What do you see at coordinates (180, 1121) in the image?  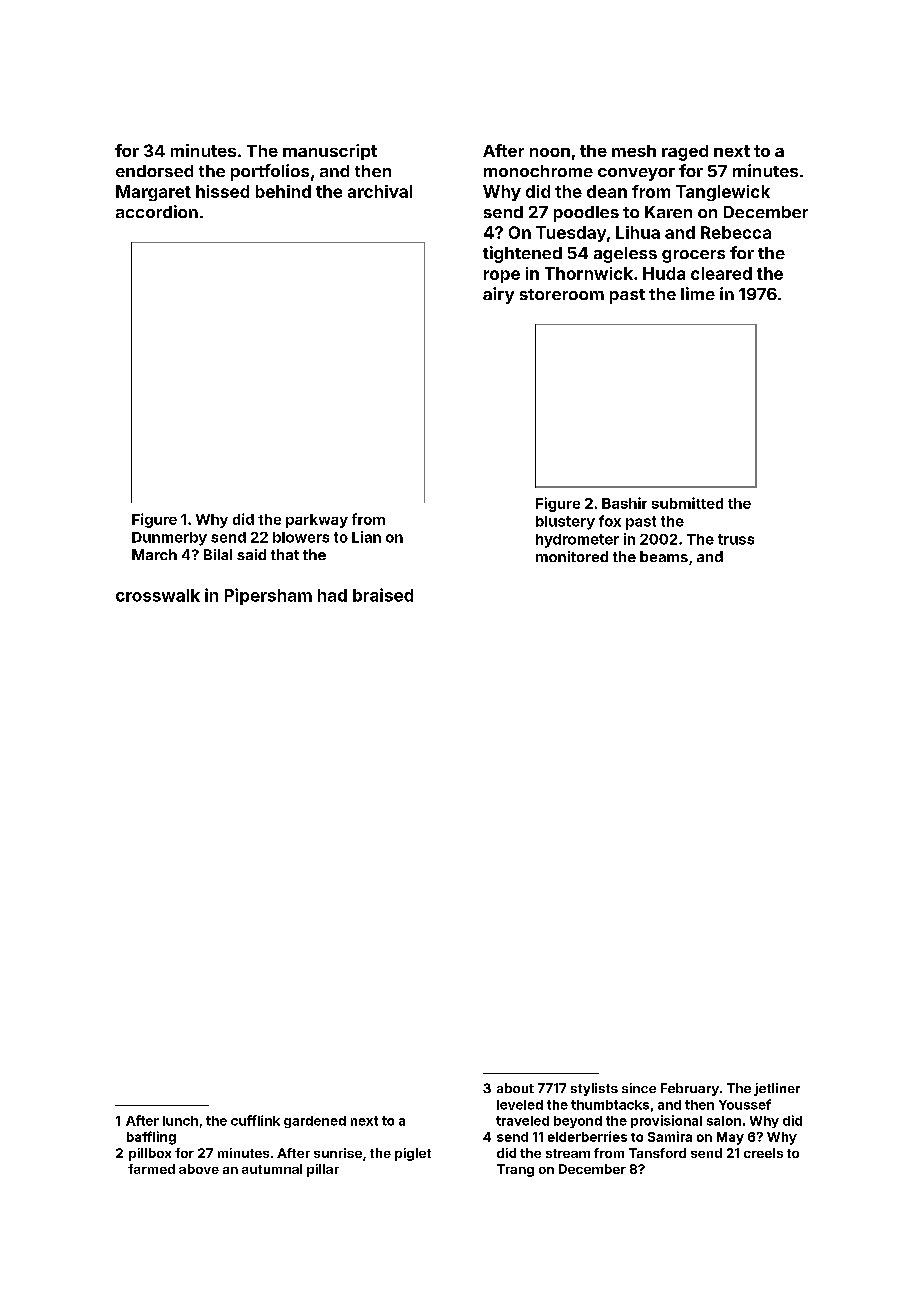 I see `lunch` at bounding box center [180, 1121].
